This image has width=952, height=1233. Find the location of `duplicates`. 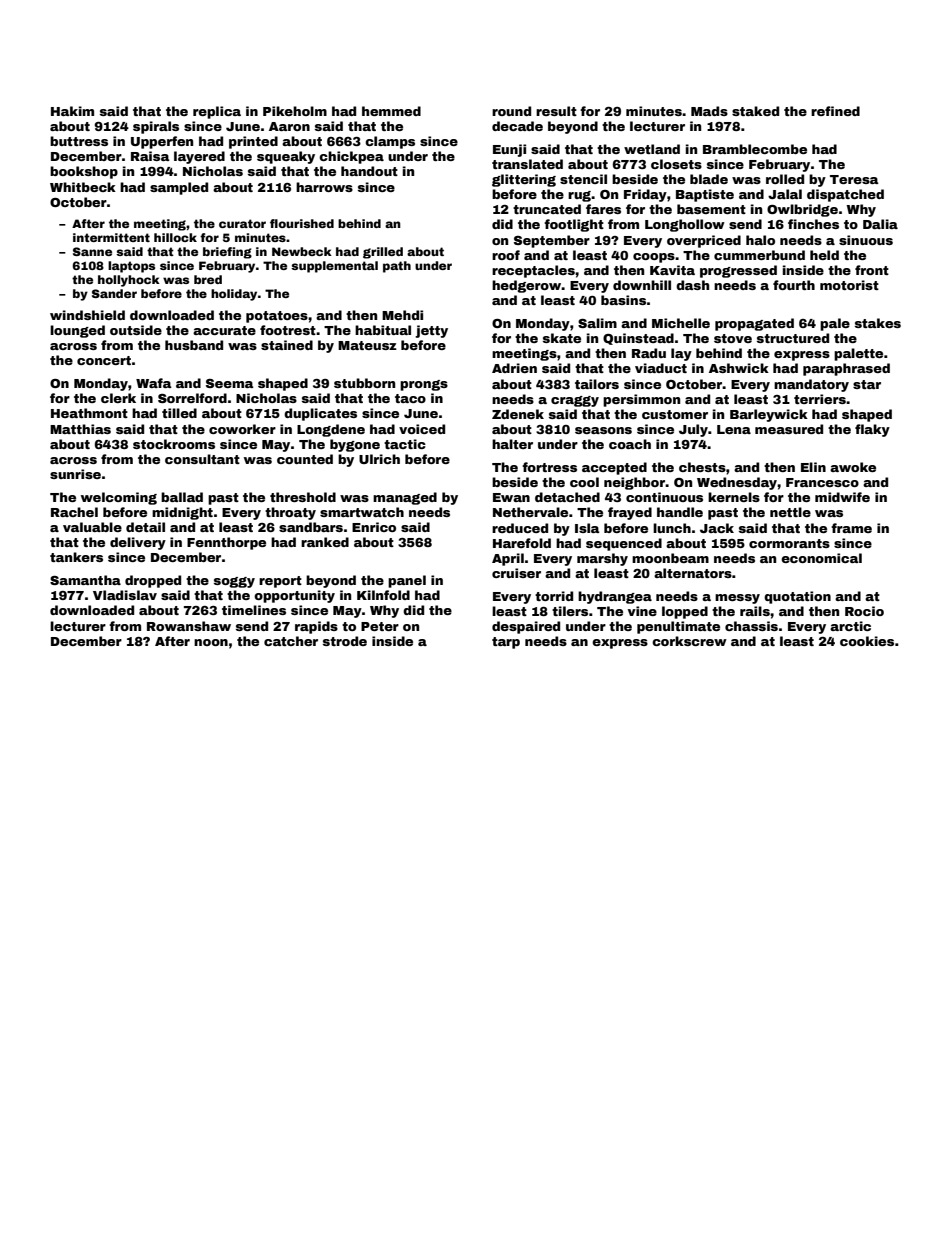

duplicates is located at coordinates (320, 414).
